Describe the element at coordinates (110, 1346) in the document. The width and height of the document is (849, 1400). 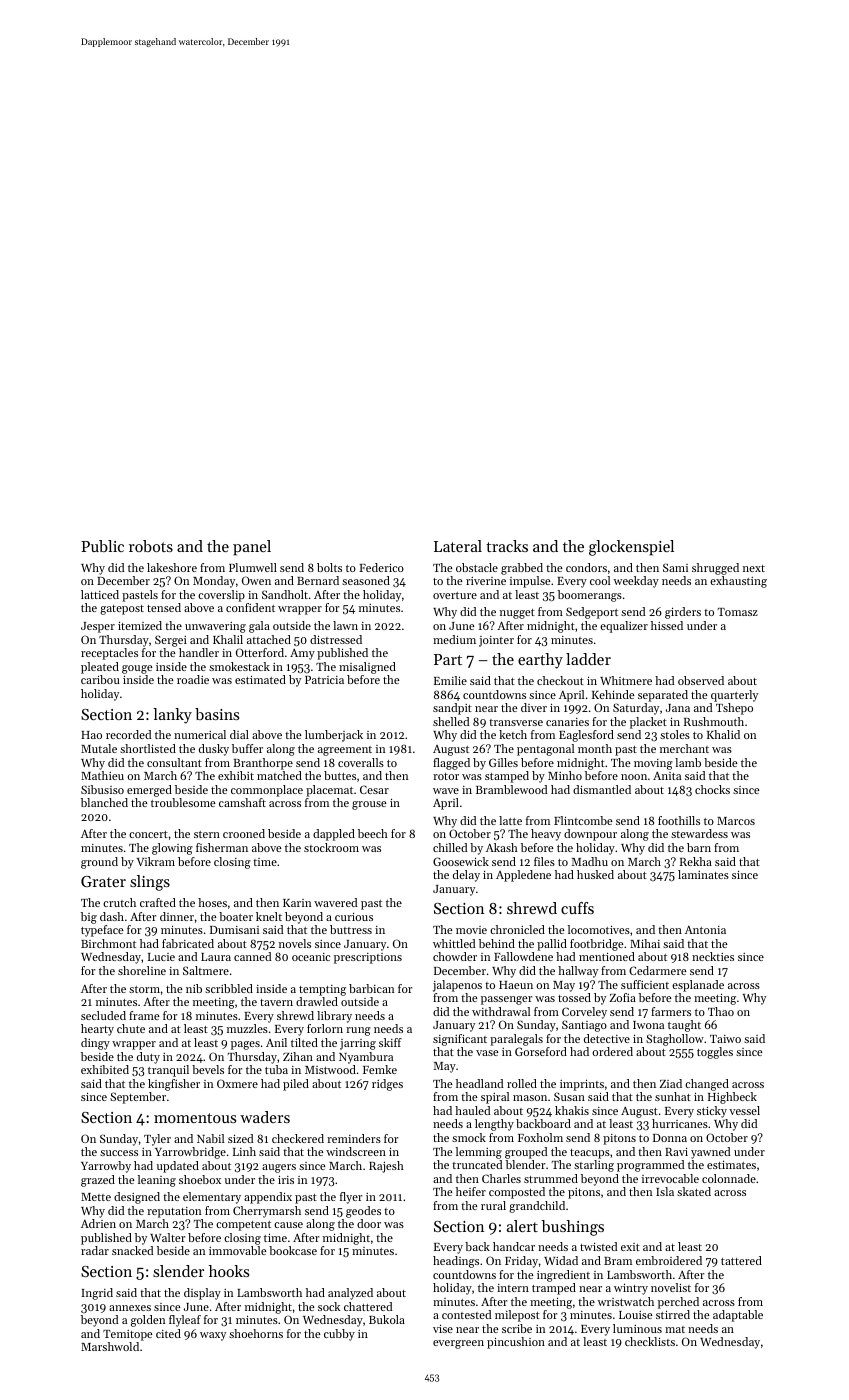
I see `Marshwold` at that location.
